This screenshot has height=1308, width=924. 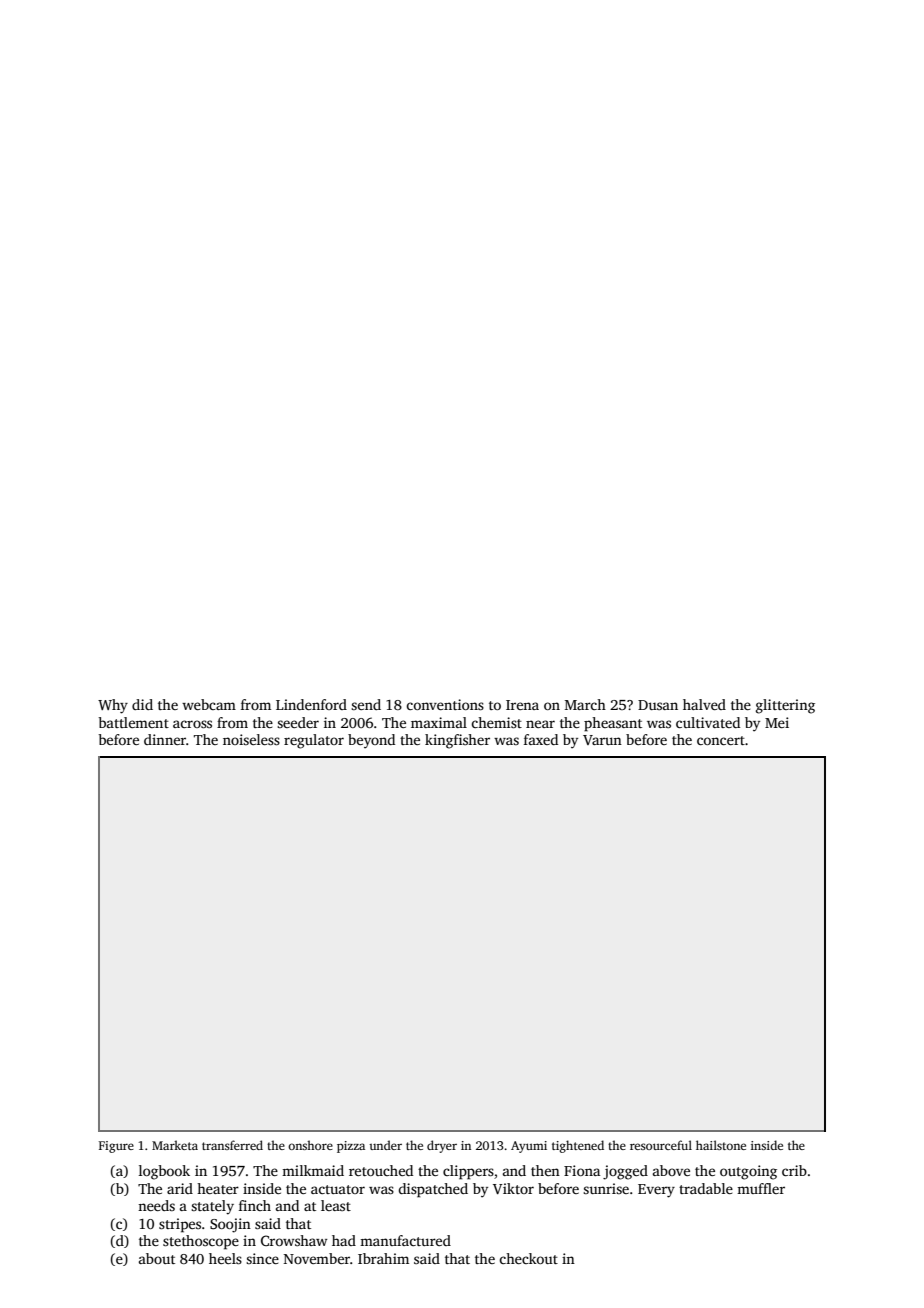 What do you see at coordinates (156, 1205) in the screenshot?
I see `needs` at bounding box center [156, 1205].
